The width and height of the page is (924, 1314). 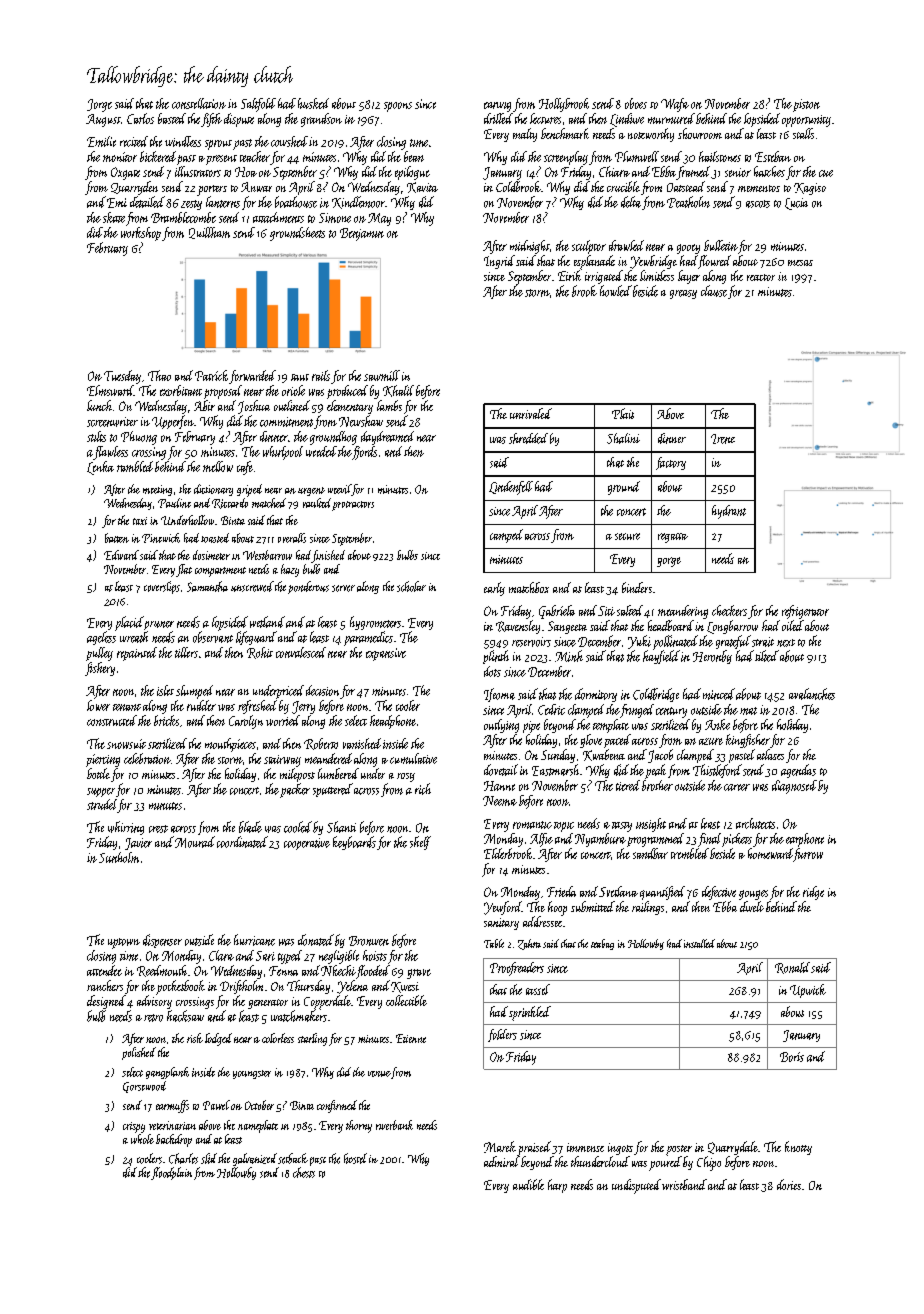 I want to click on Patrick, so click(x=211, y=375).
